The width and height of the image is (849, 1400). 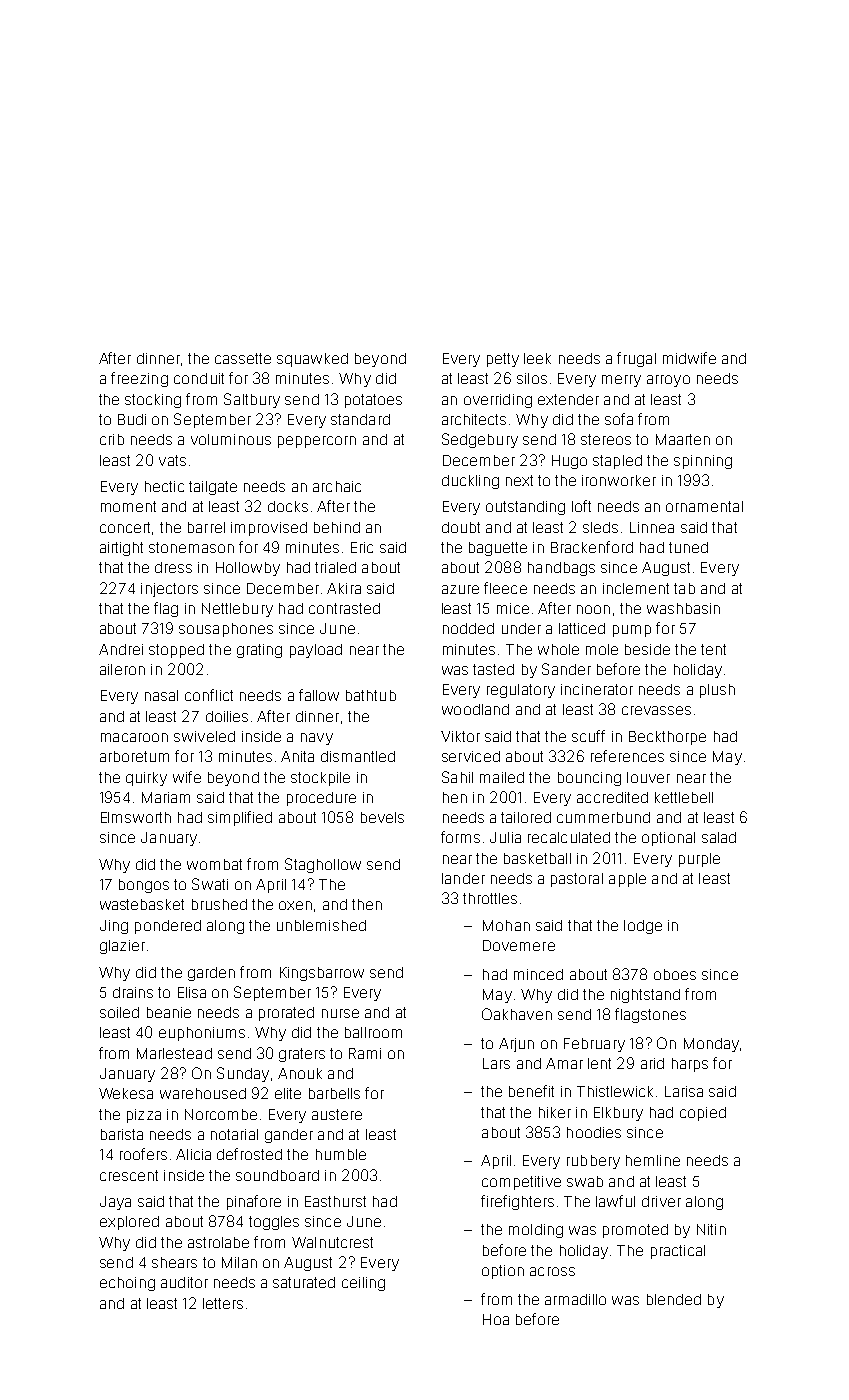 I want to click on Jing, so click(x=114, y=927).
